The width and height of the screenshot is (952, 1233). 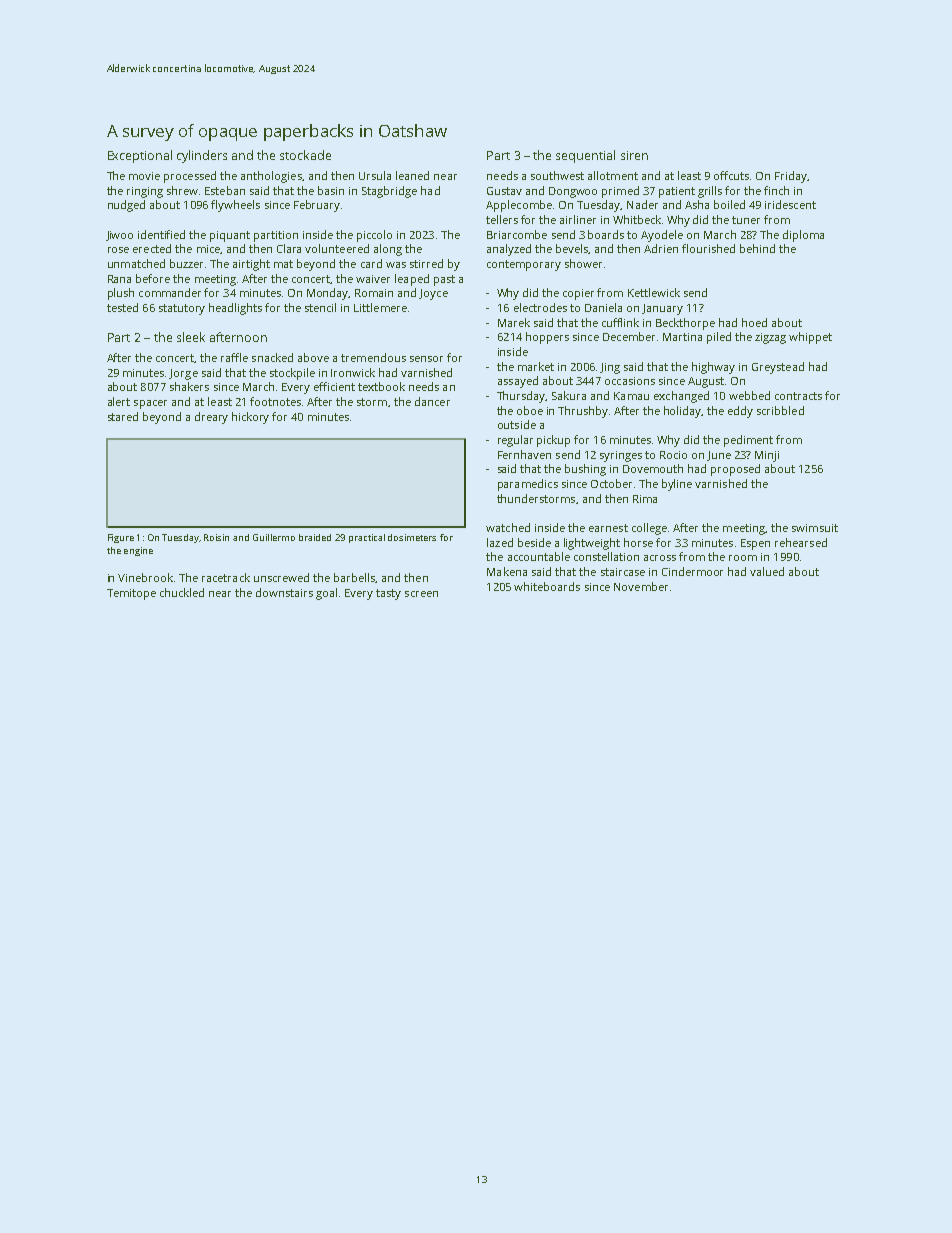 I want to click on siren, so click(x=634, y=155).
